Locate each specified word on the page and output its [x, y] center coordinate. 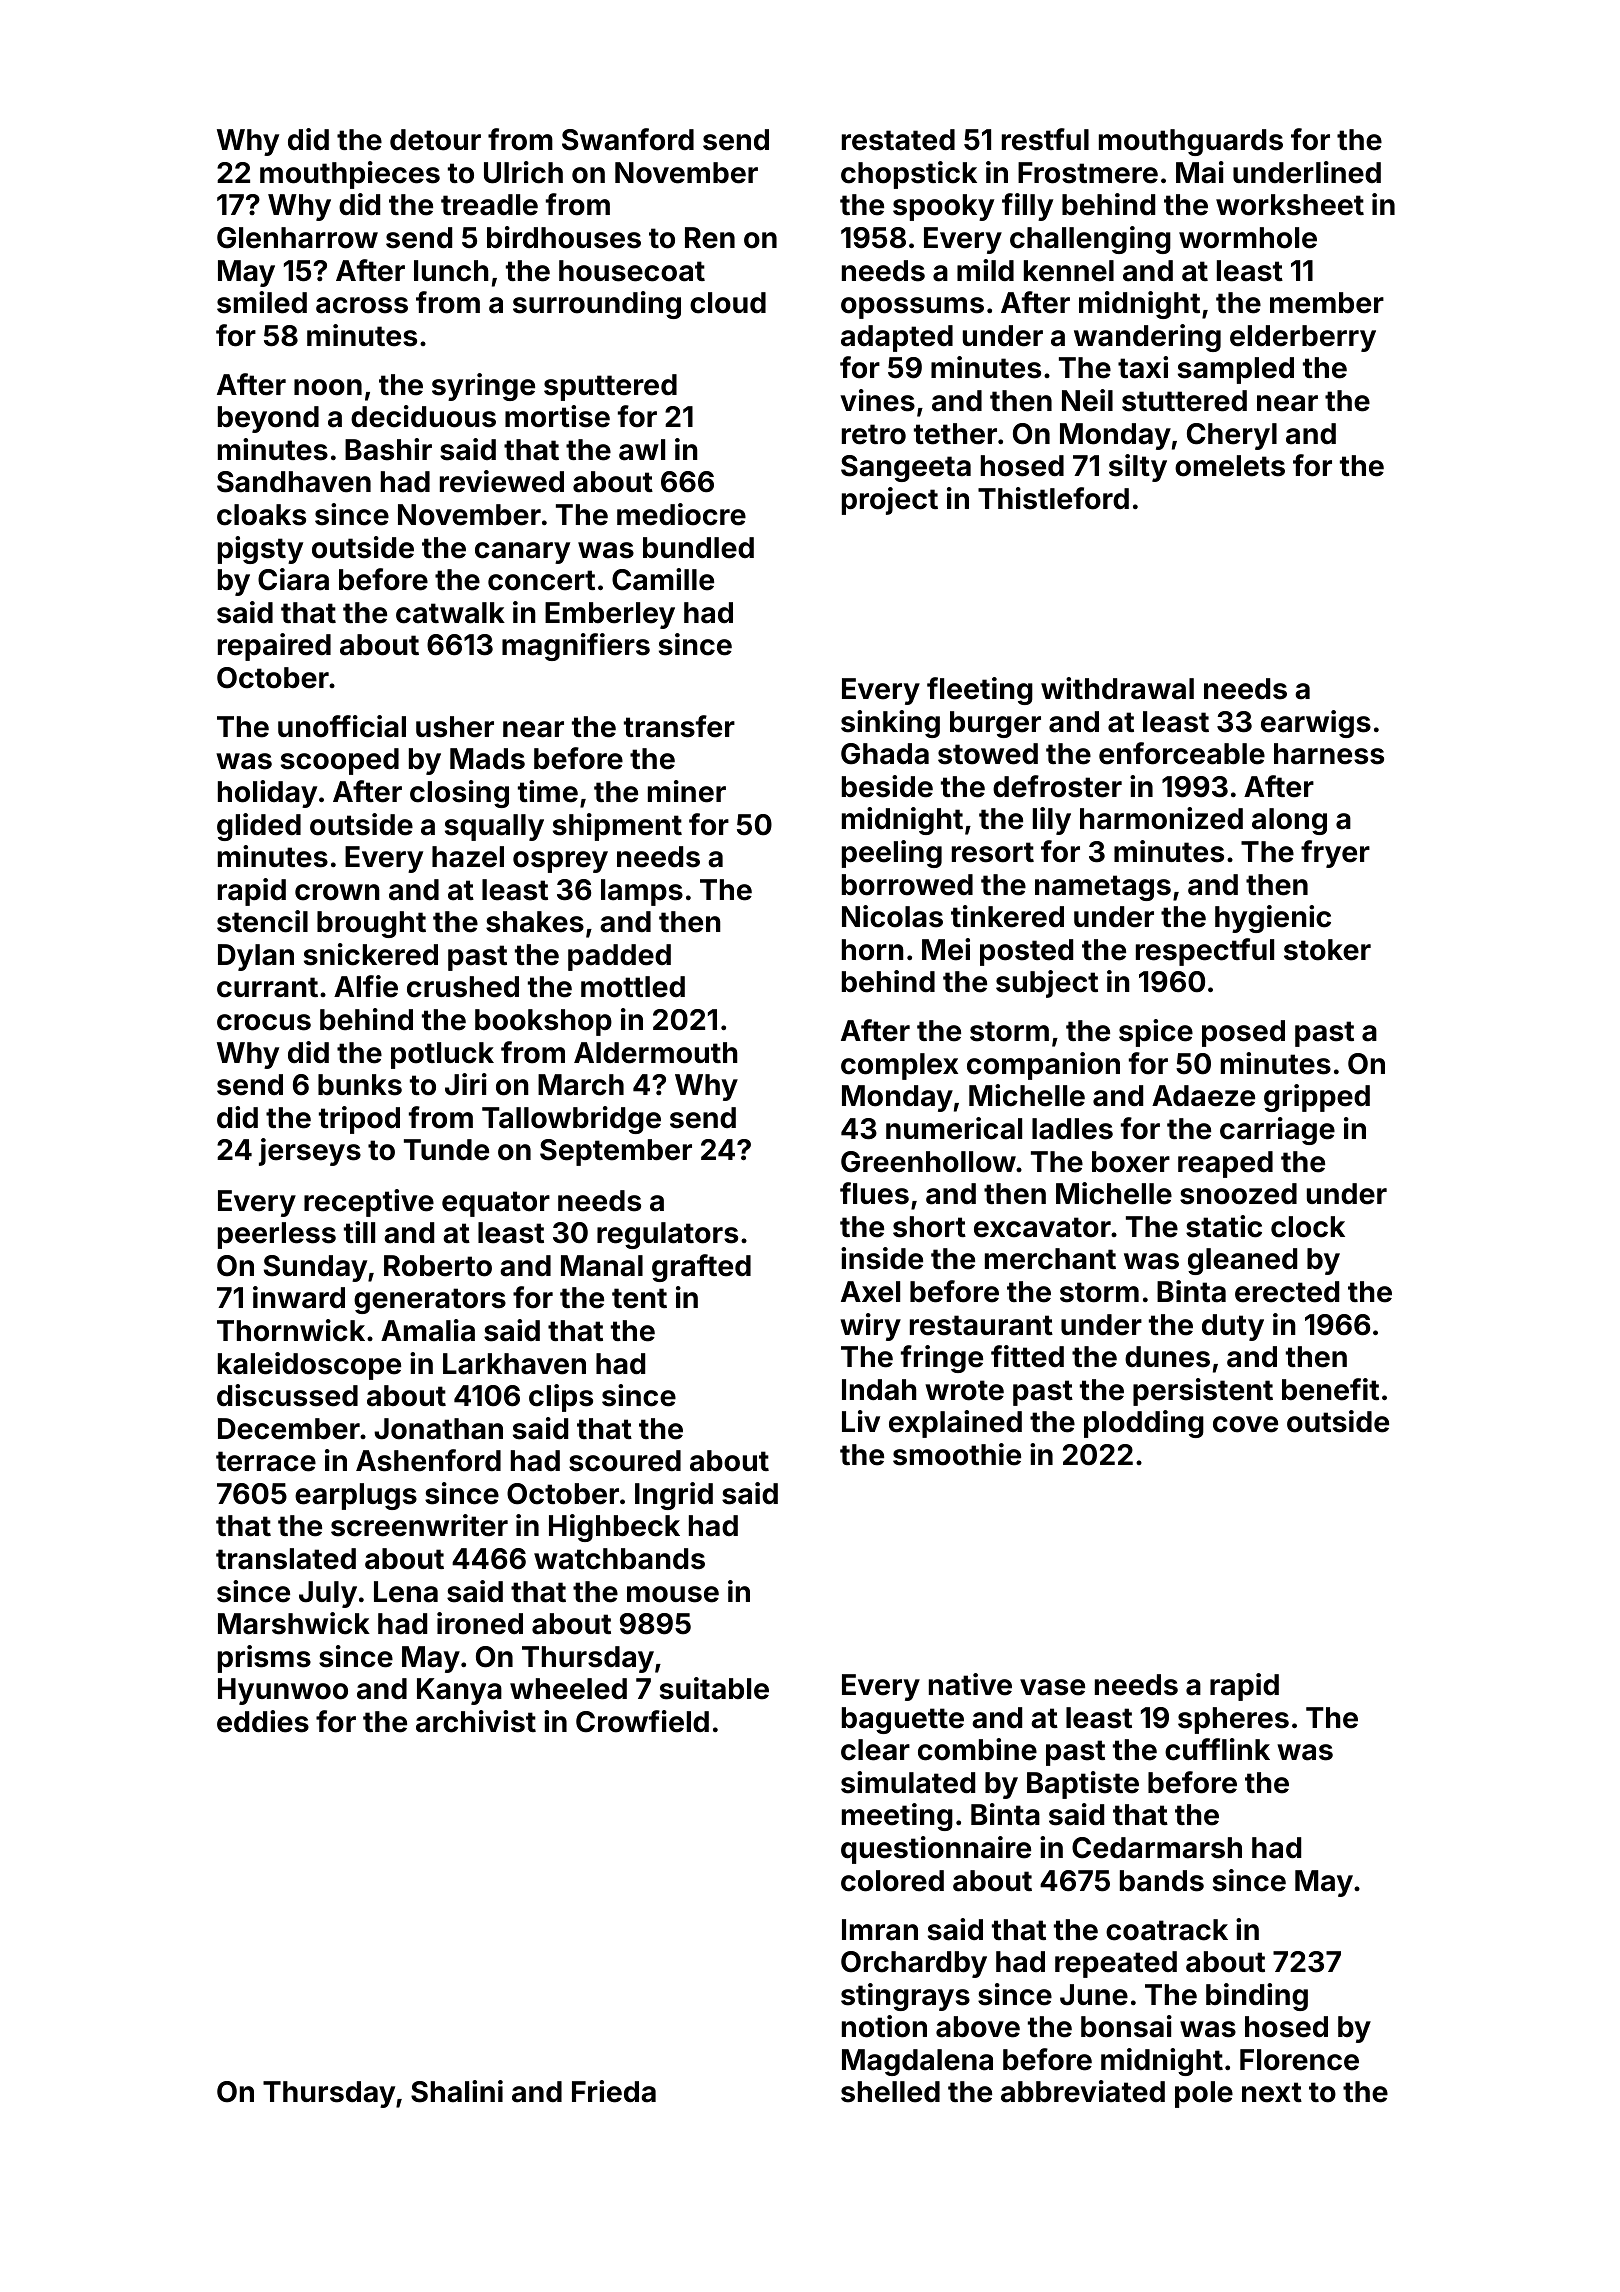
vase [1052, 1687]
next [1272, 2092]
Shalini [457, 2091]
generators [430, 1301]
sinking [890, 724]
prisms [264, 1659]
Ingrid [674, 1496]
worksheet [1290, 205]
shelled [890, 2092]
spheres [1233, 1720]
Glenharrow [297, 238]
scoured [625, 1461]
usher [455, 727]
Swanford [628, 139]
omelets [1230, 466]
